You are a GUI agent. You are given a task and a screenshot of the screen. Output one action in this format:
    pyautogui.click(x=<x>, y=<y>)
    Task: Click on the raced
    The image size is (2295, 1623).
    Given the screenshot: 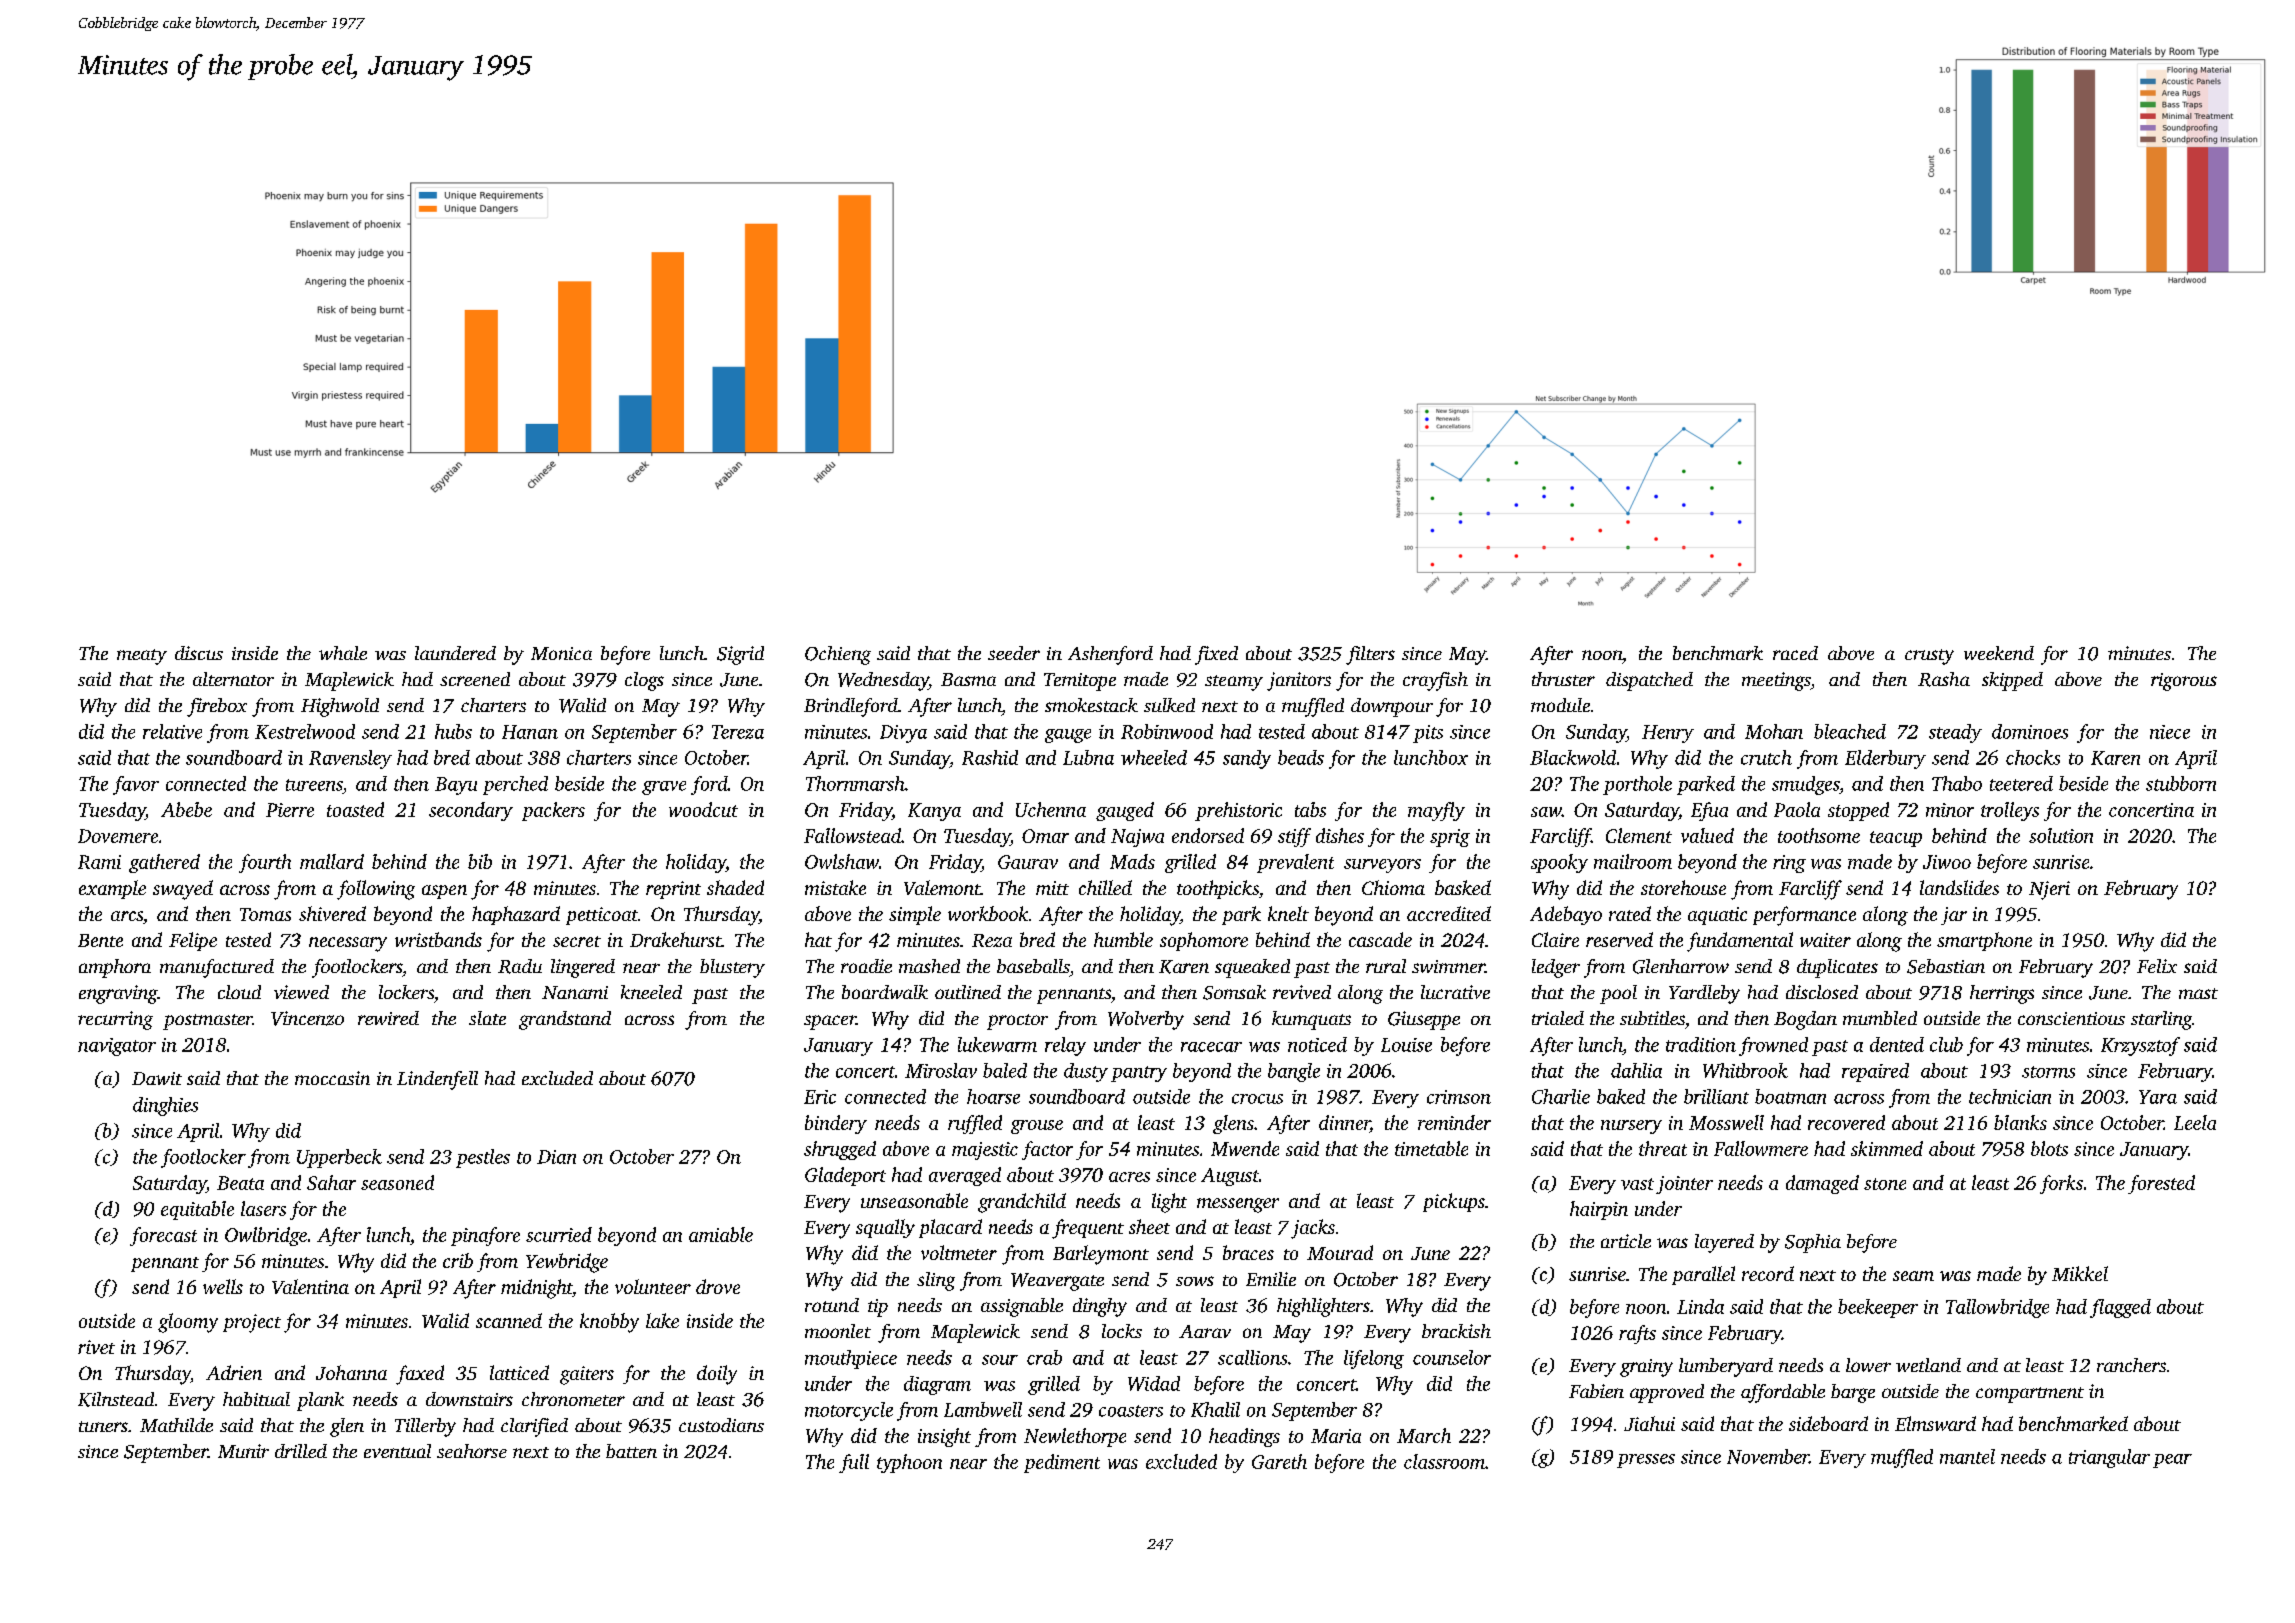 What is the action you would take?
    pyautogui.click(x=1795, y=653)
